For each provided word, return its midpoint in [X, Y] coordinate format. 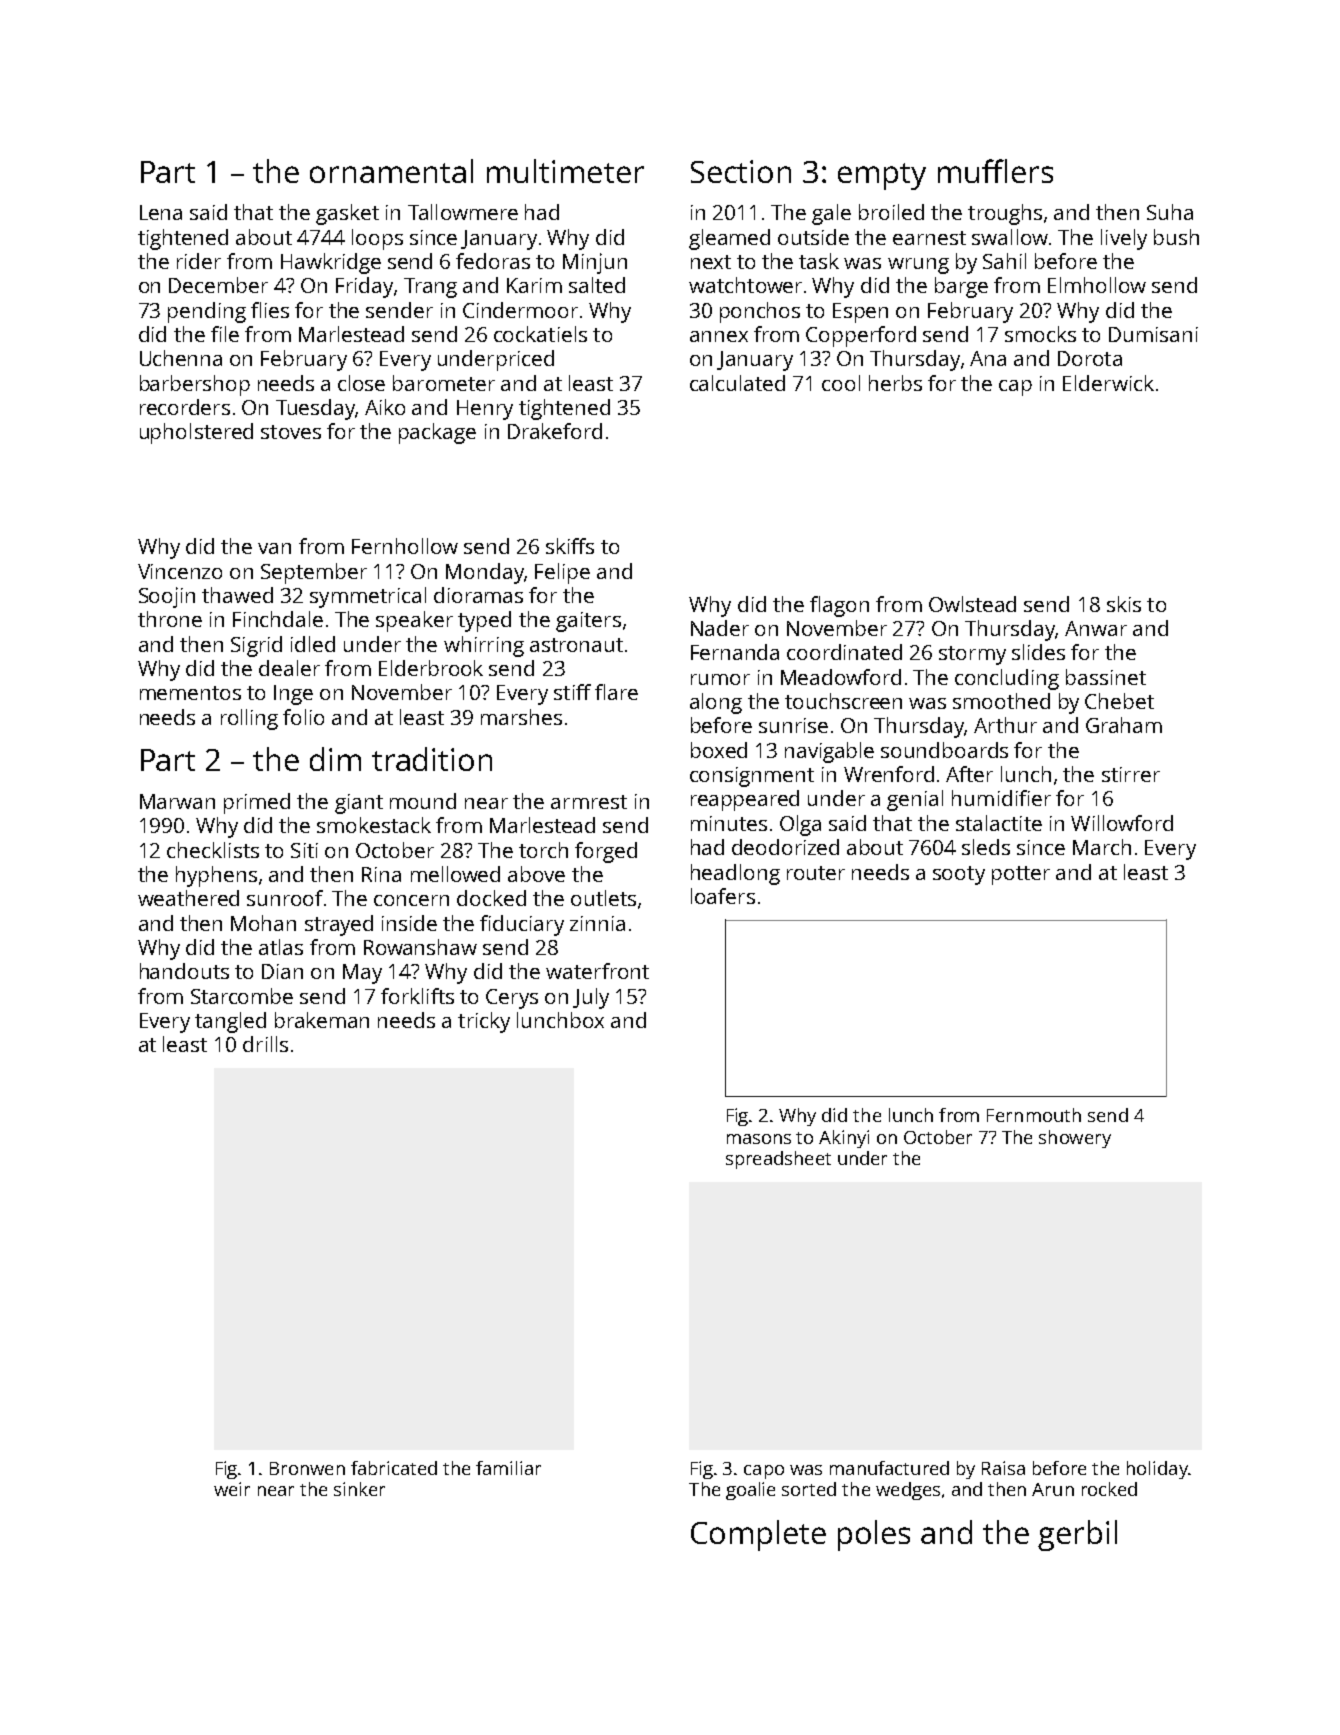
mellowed [455, 874]
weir [232, 1489]
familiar [508, 1468]
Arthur [1005, 725]
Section [741, 171]
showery [1075, 1139]
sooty [959, 875]
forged [606, 852]
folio [303, 717]
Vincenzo [180, 571]
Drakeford [555, 431]
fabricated [394, 1468]
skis [1124, 604]
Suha [1170, 212]
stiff [572, 692]
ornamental [391, 171]
